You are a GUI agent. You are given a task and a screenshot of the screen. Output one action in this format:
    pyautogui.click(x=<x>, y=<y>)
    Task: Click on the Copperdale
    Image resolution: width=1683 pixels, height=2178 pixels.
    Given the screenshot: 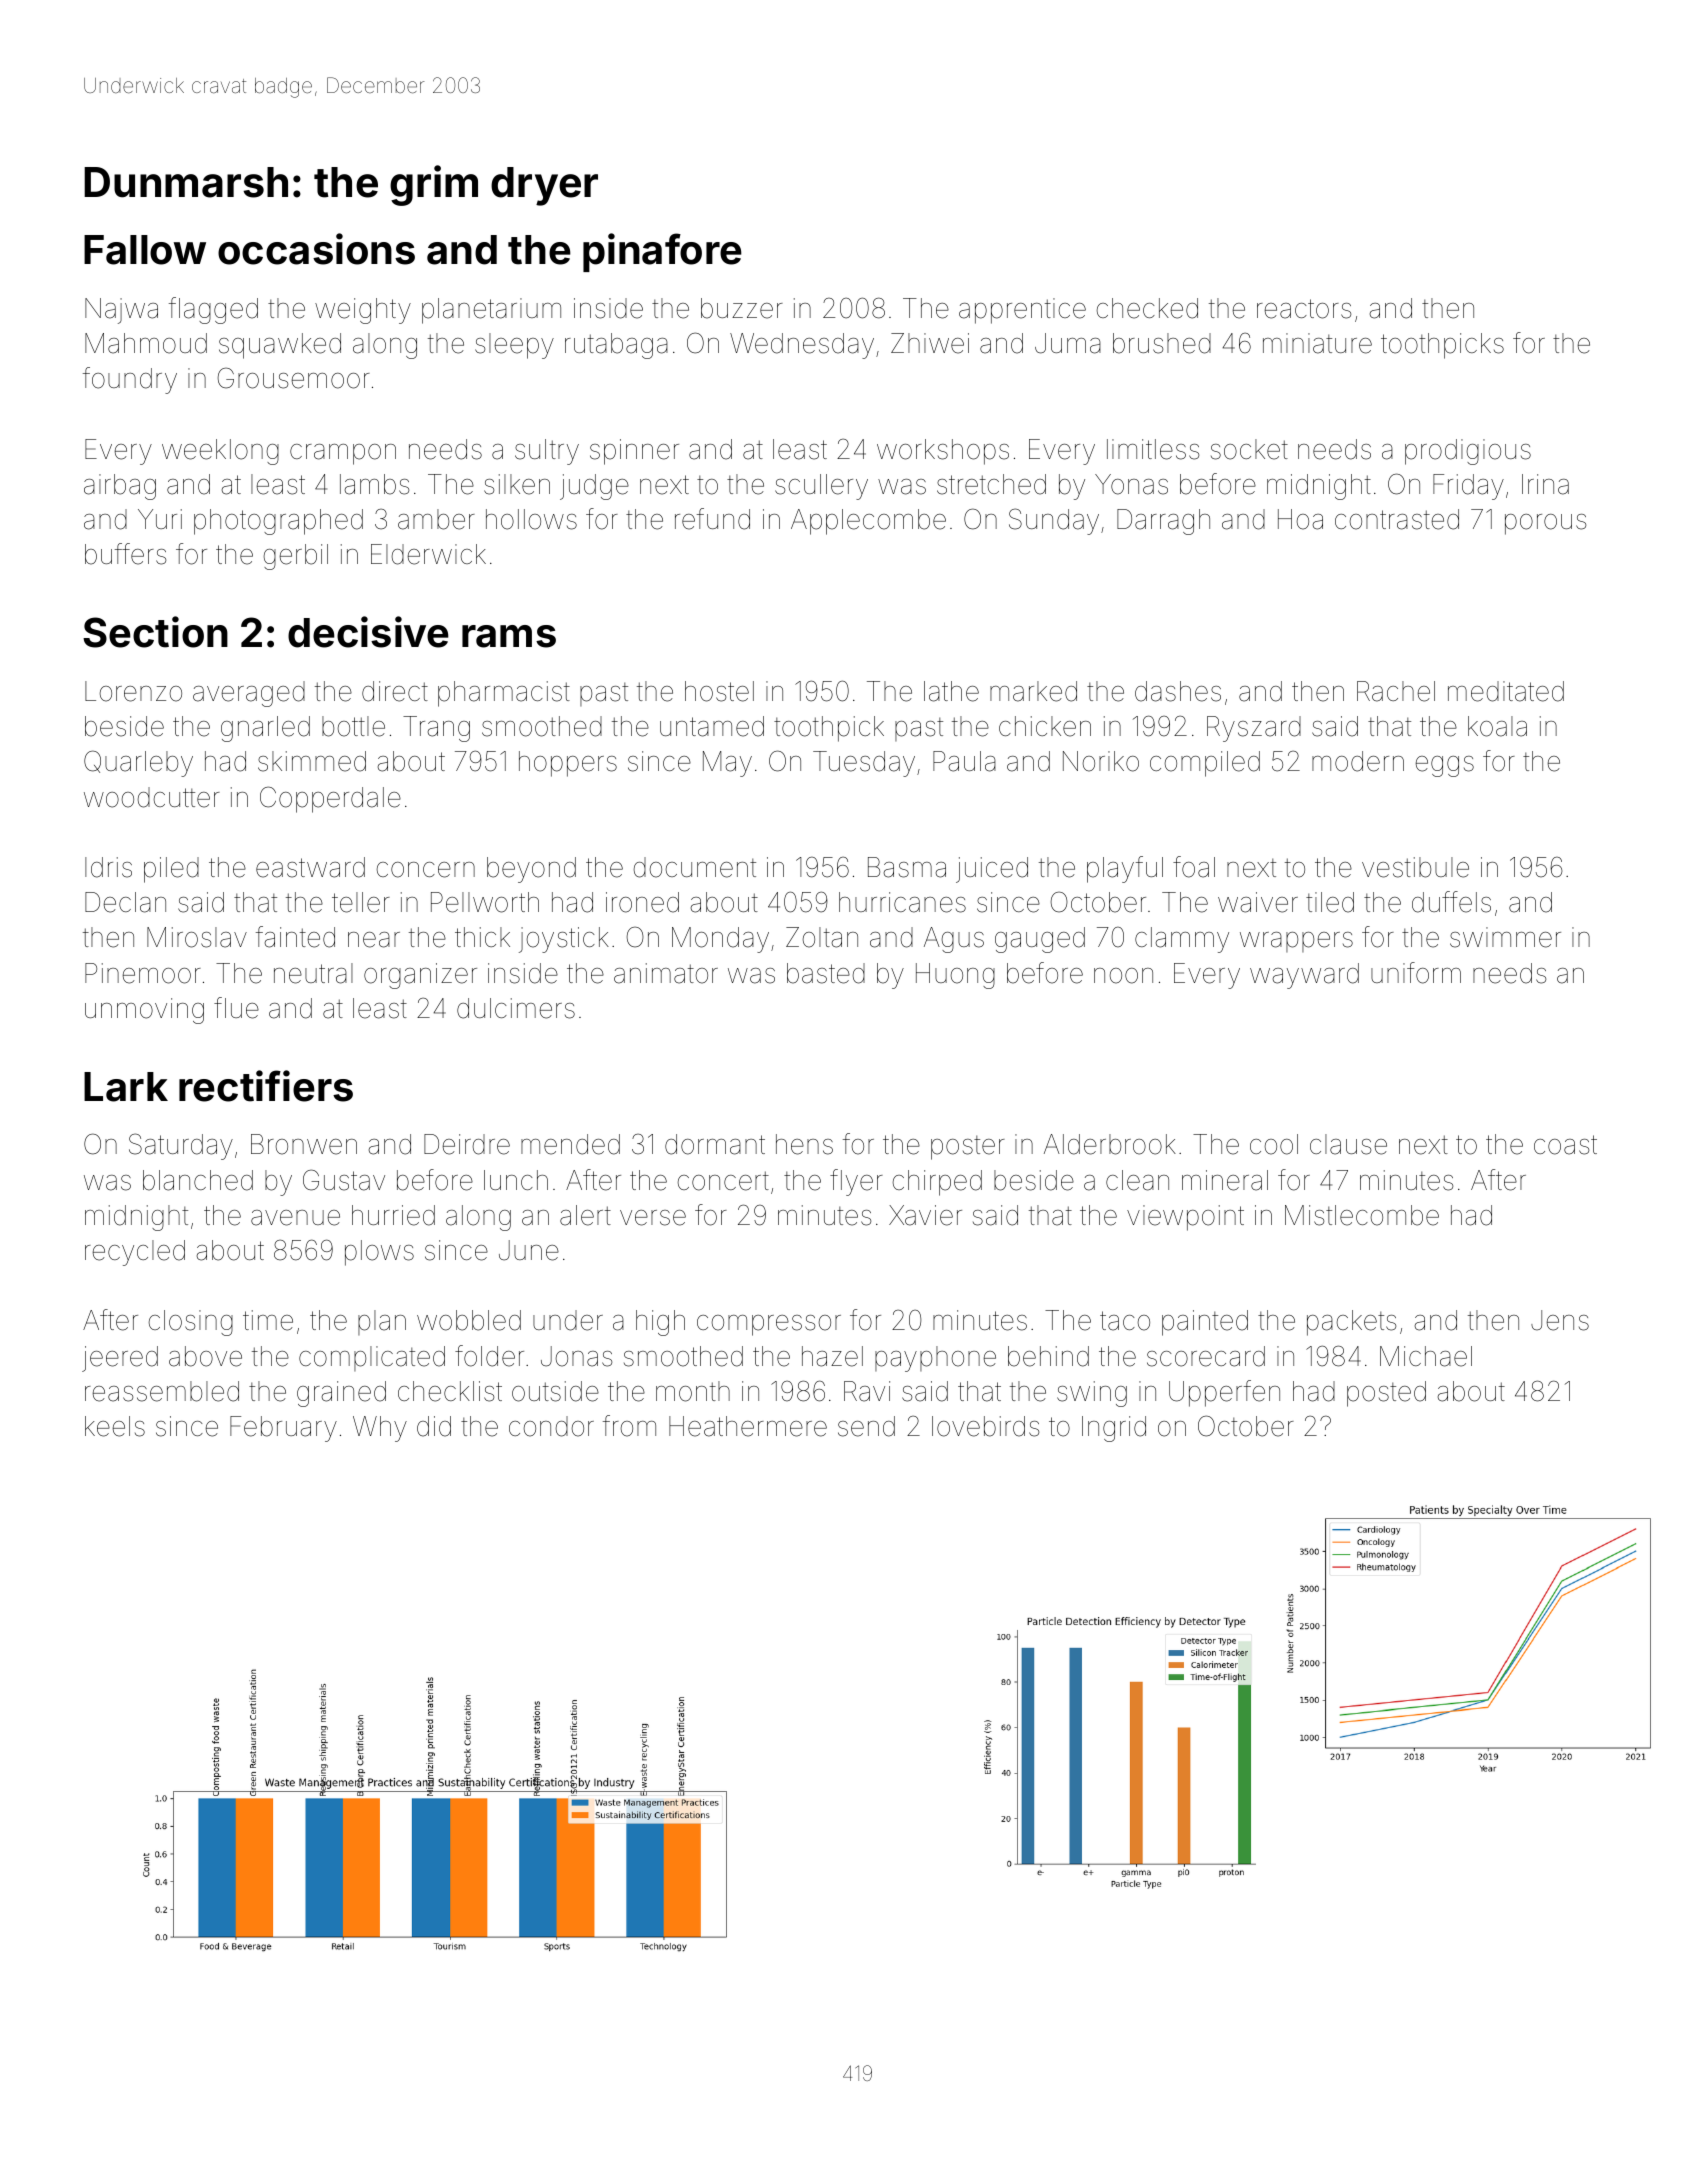 What is the action you would take?
    pyautogui.click(x=330, y=799)
